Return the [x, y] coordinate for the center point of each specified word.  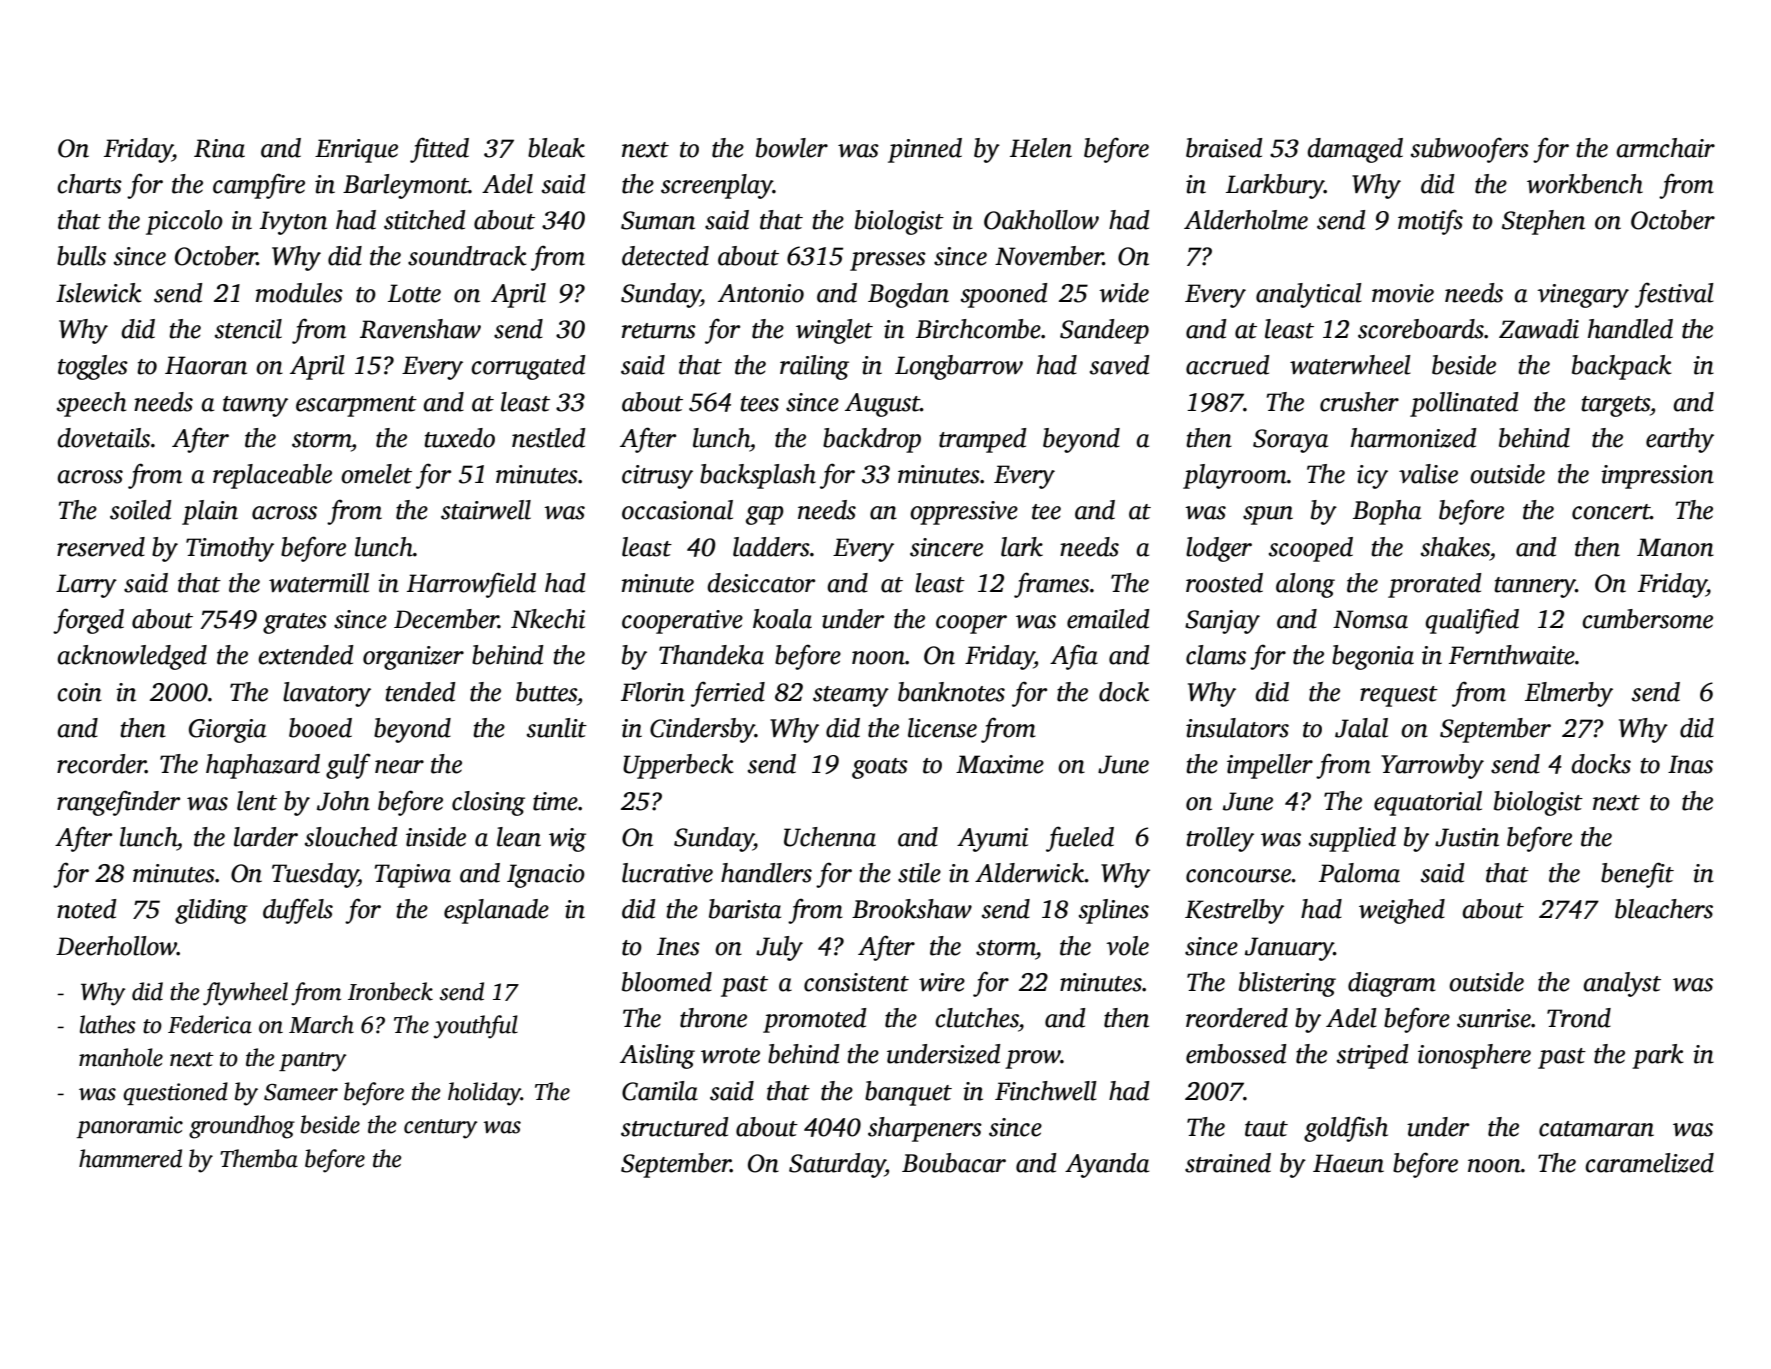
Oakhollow [1041, 220]
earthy [1680, 440]
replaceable [272, 476]
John [343, 801]
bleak [556, 148]
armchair [1665, 148]
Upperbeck [678, 766]
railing [814, 367]
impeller [1270, 766]
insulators [1237, 728]
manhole [121, 1057]
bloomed [667, 982]
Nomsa [1370, 619]
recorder [101, 764]
